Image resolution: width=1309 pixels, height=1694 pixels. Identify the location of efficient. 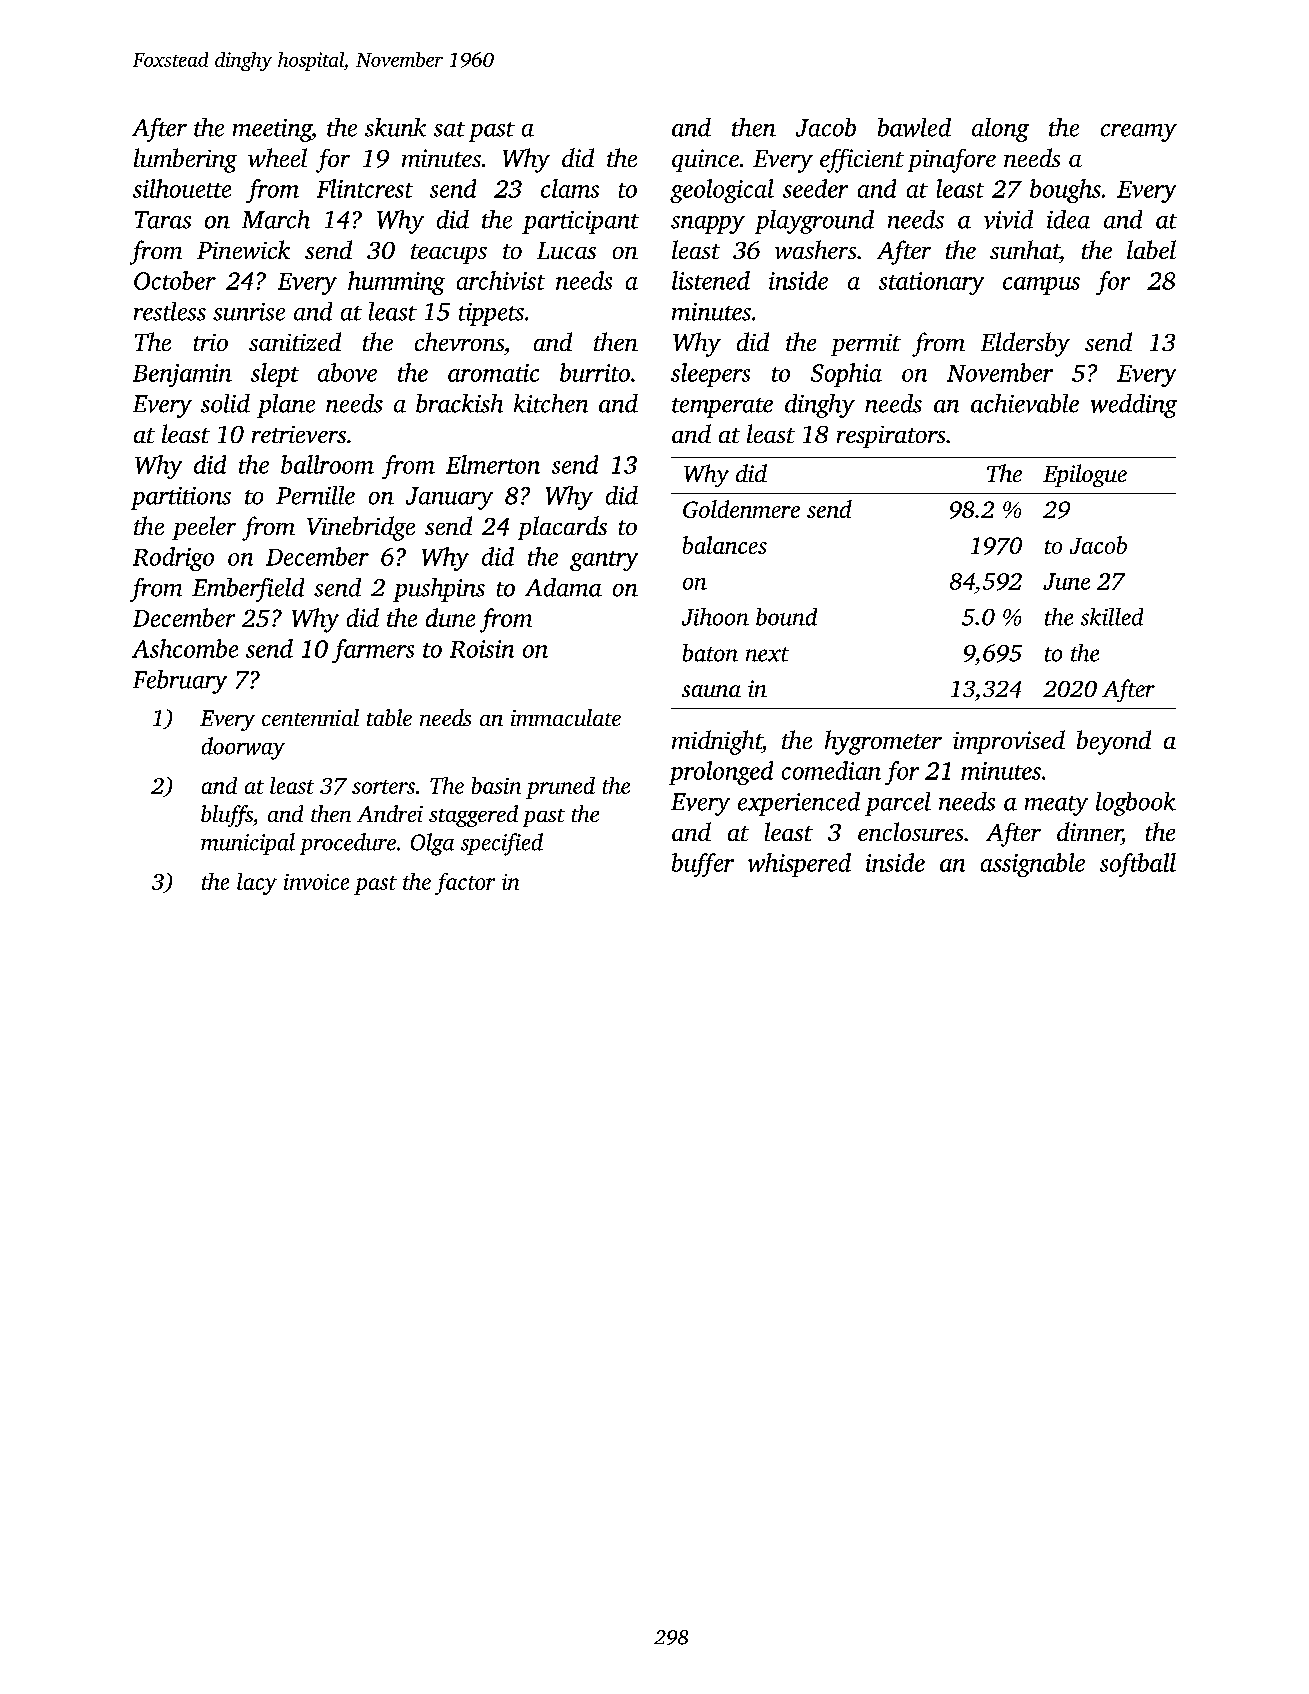
(862, 161).
